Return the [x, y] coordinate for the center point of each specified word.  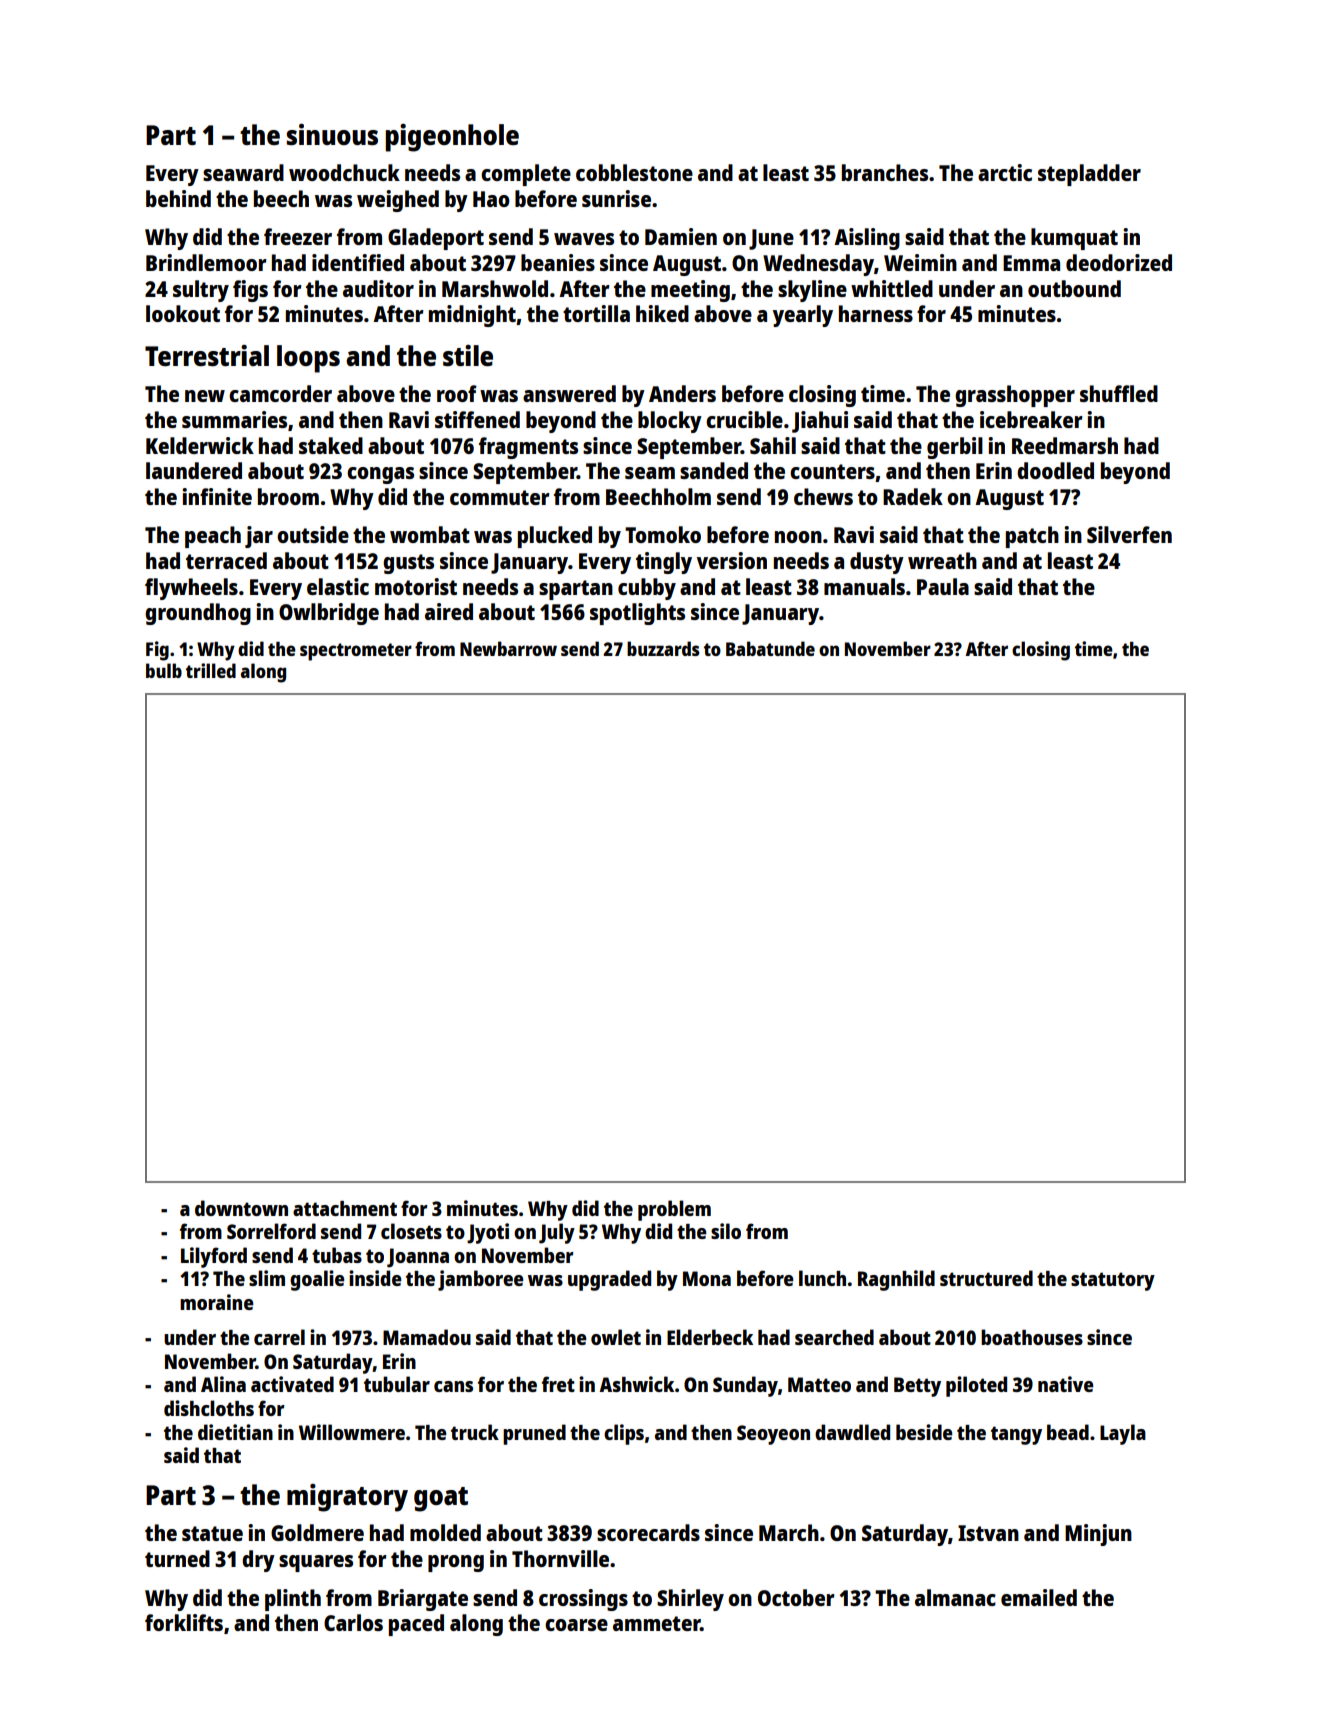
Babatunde [770, 648]
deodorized [1119, 262]
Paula [943, 586]
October [796, 1597]
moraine [217, 1302]
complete [526, 175]
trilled [211, 670]
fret [558, 1384]
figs [250, 291]
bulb [164, 670]
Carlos [353, 1622]
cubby [647, 589]
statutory [1113, 1281]
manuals [864, 586]
